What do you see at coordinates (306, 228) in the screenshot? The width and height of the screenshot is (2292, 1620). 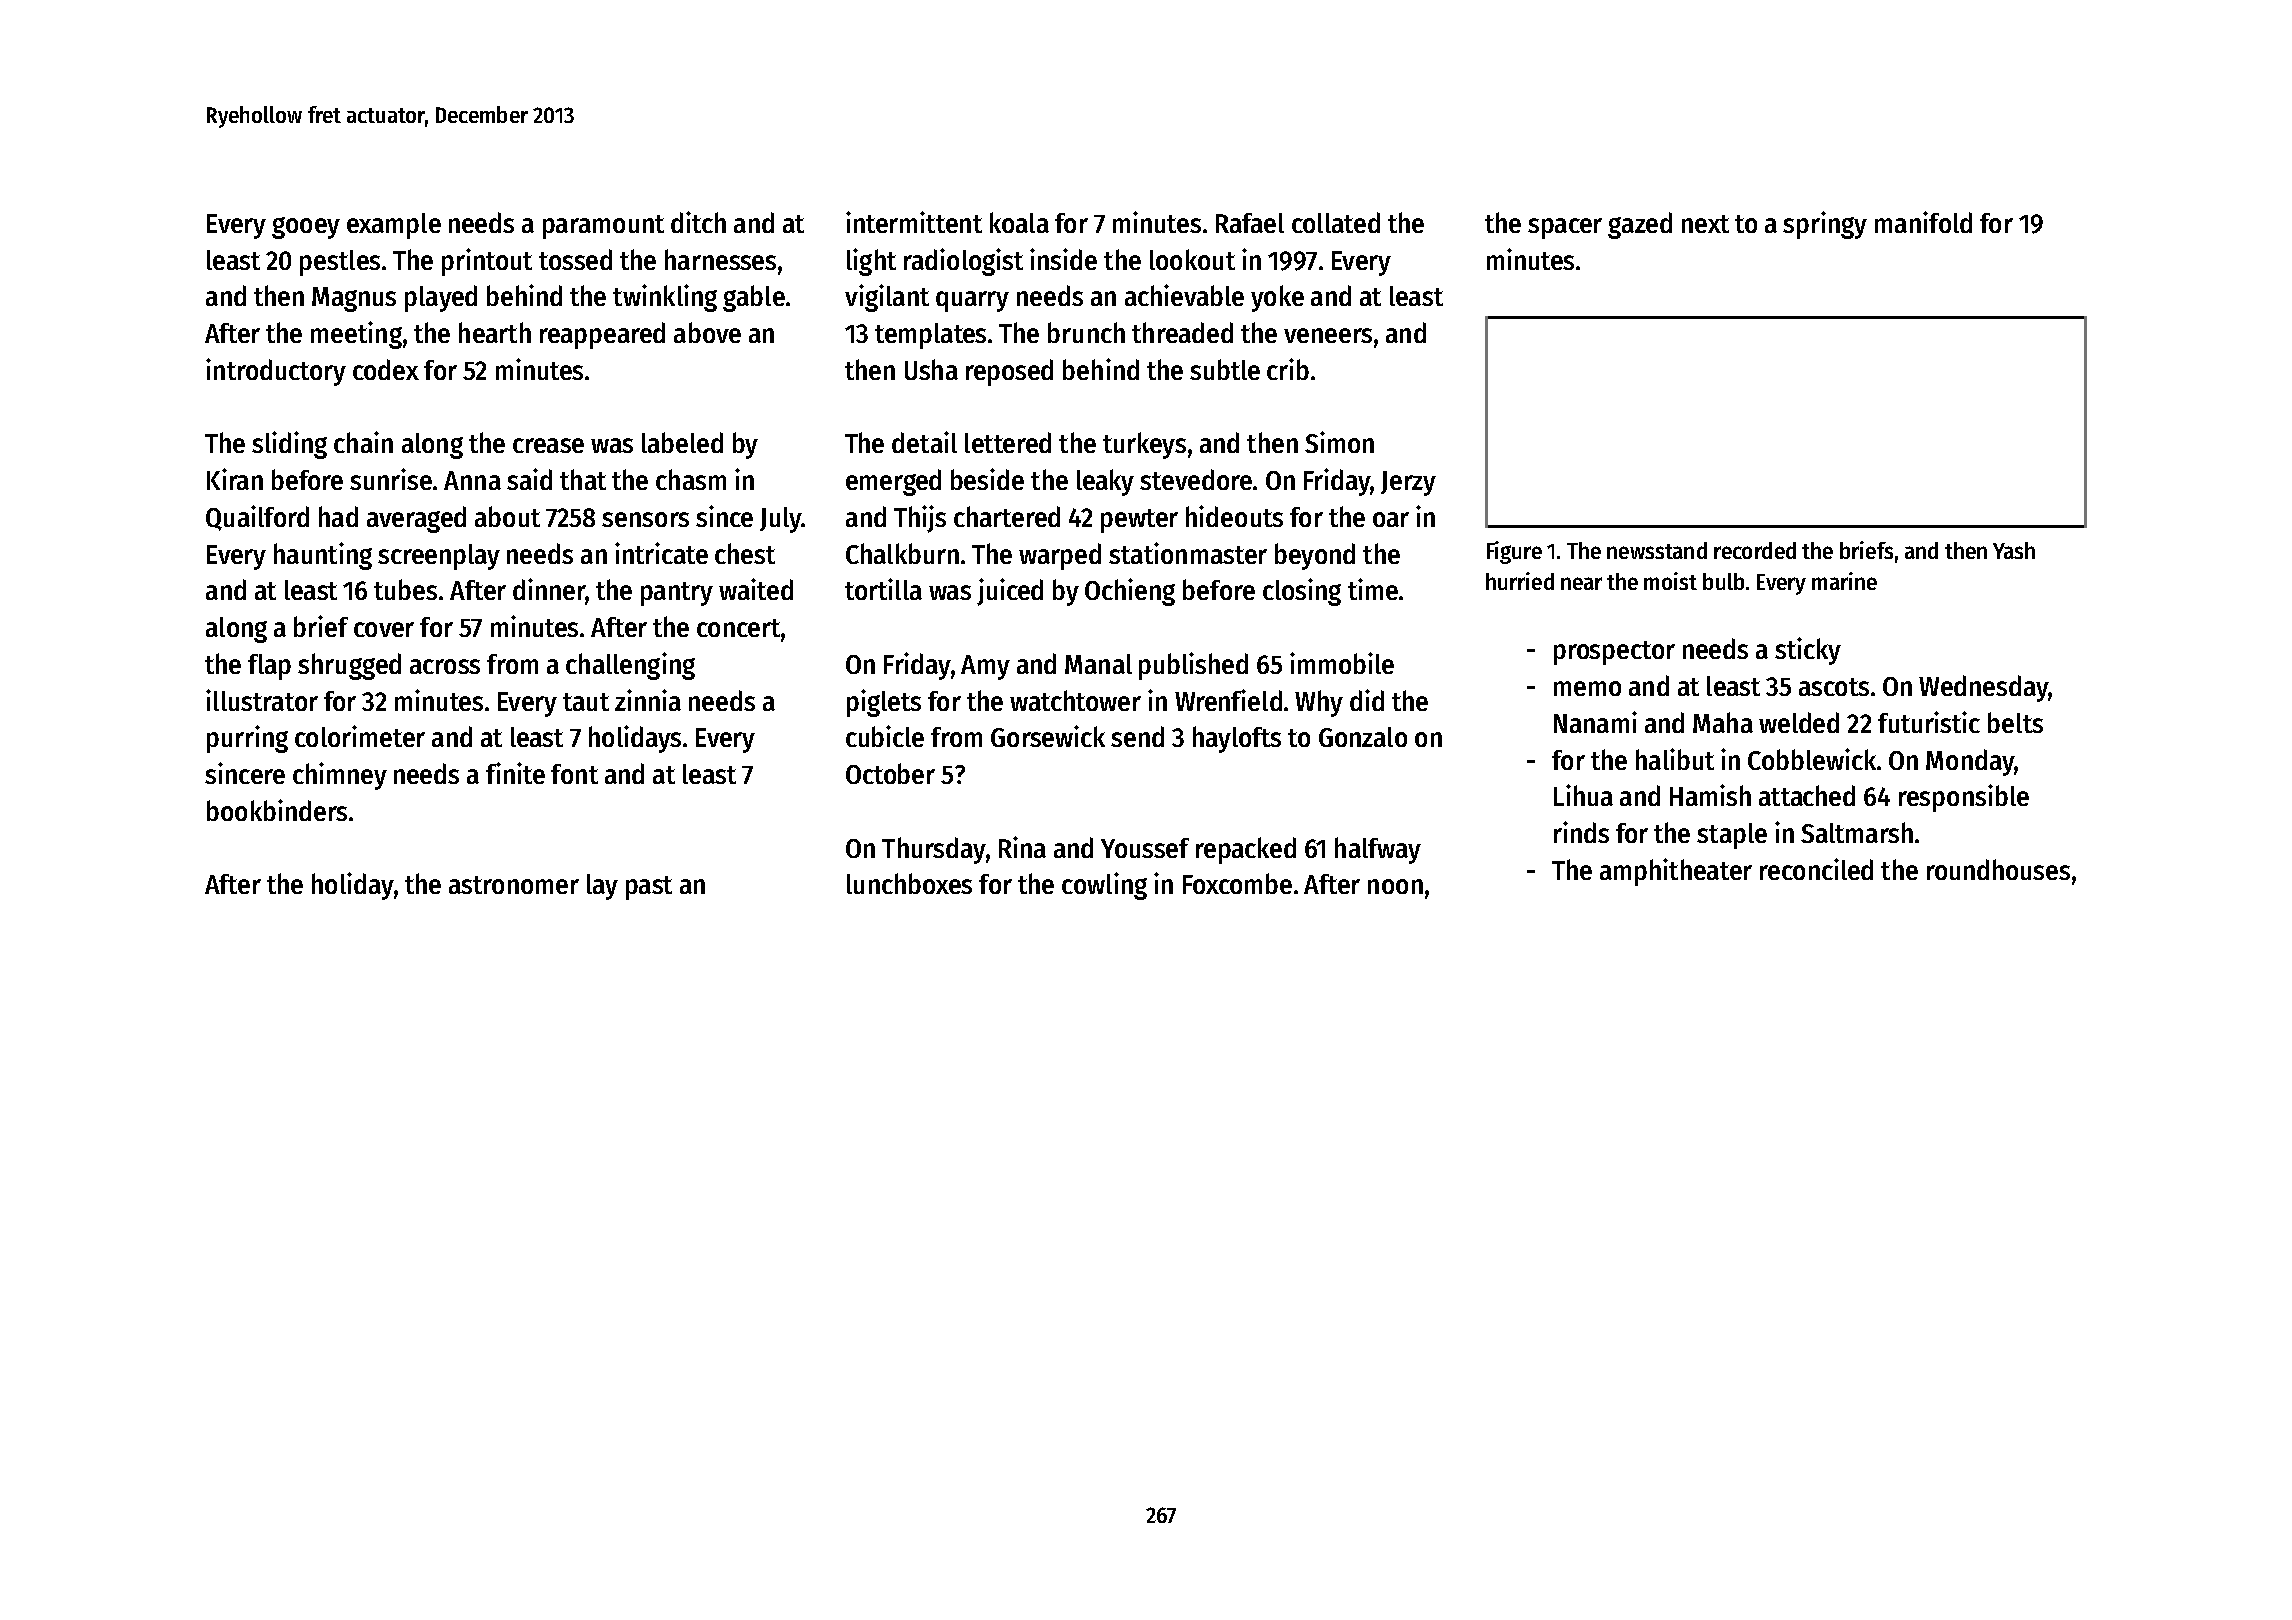 I see `gooey` at bounding box center [306, 228].
